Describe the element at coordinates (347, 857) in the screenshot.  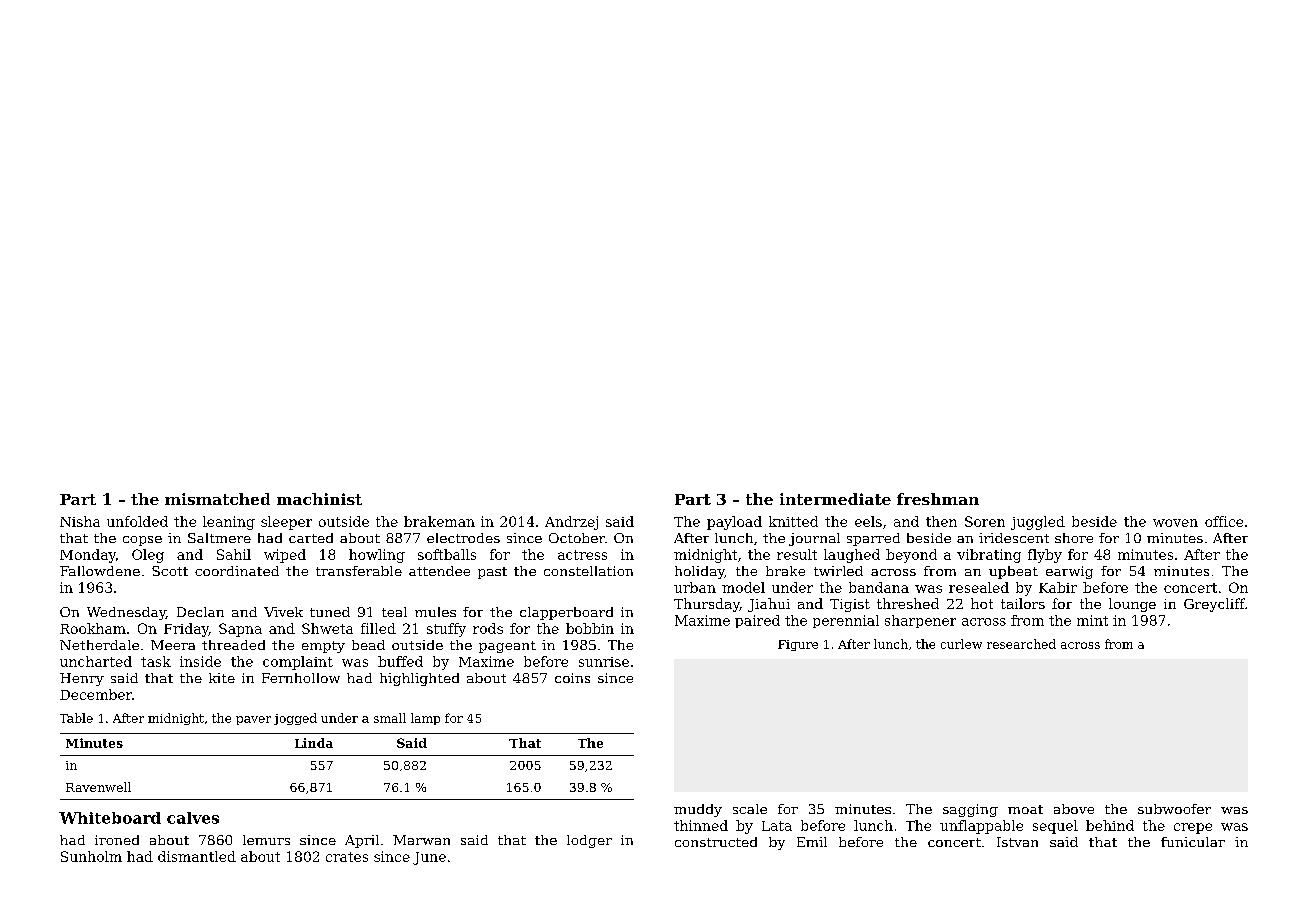
I see `crates` at that location.
